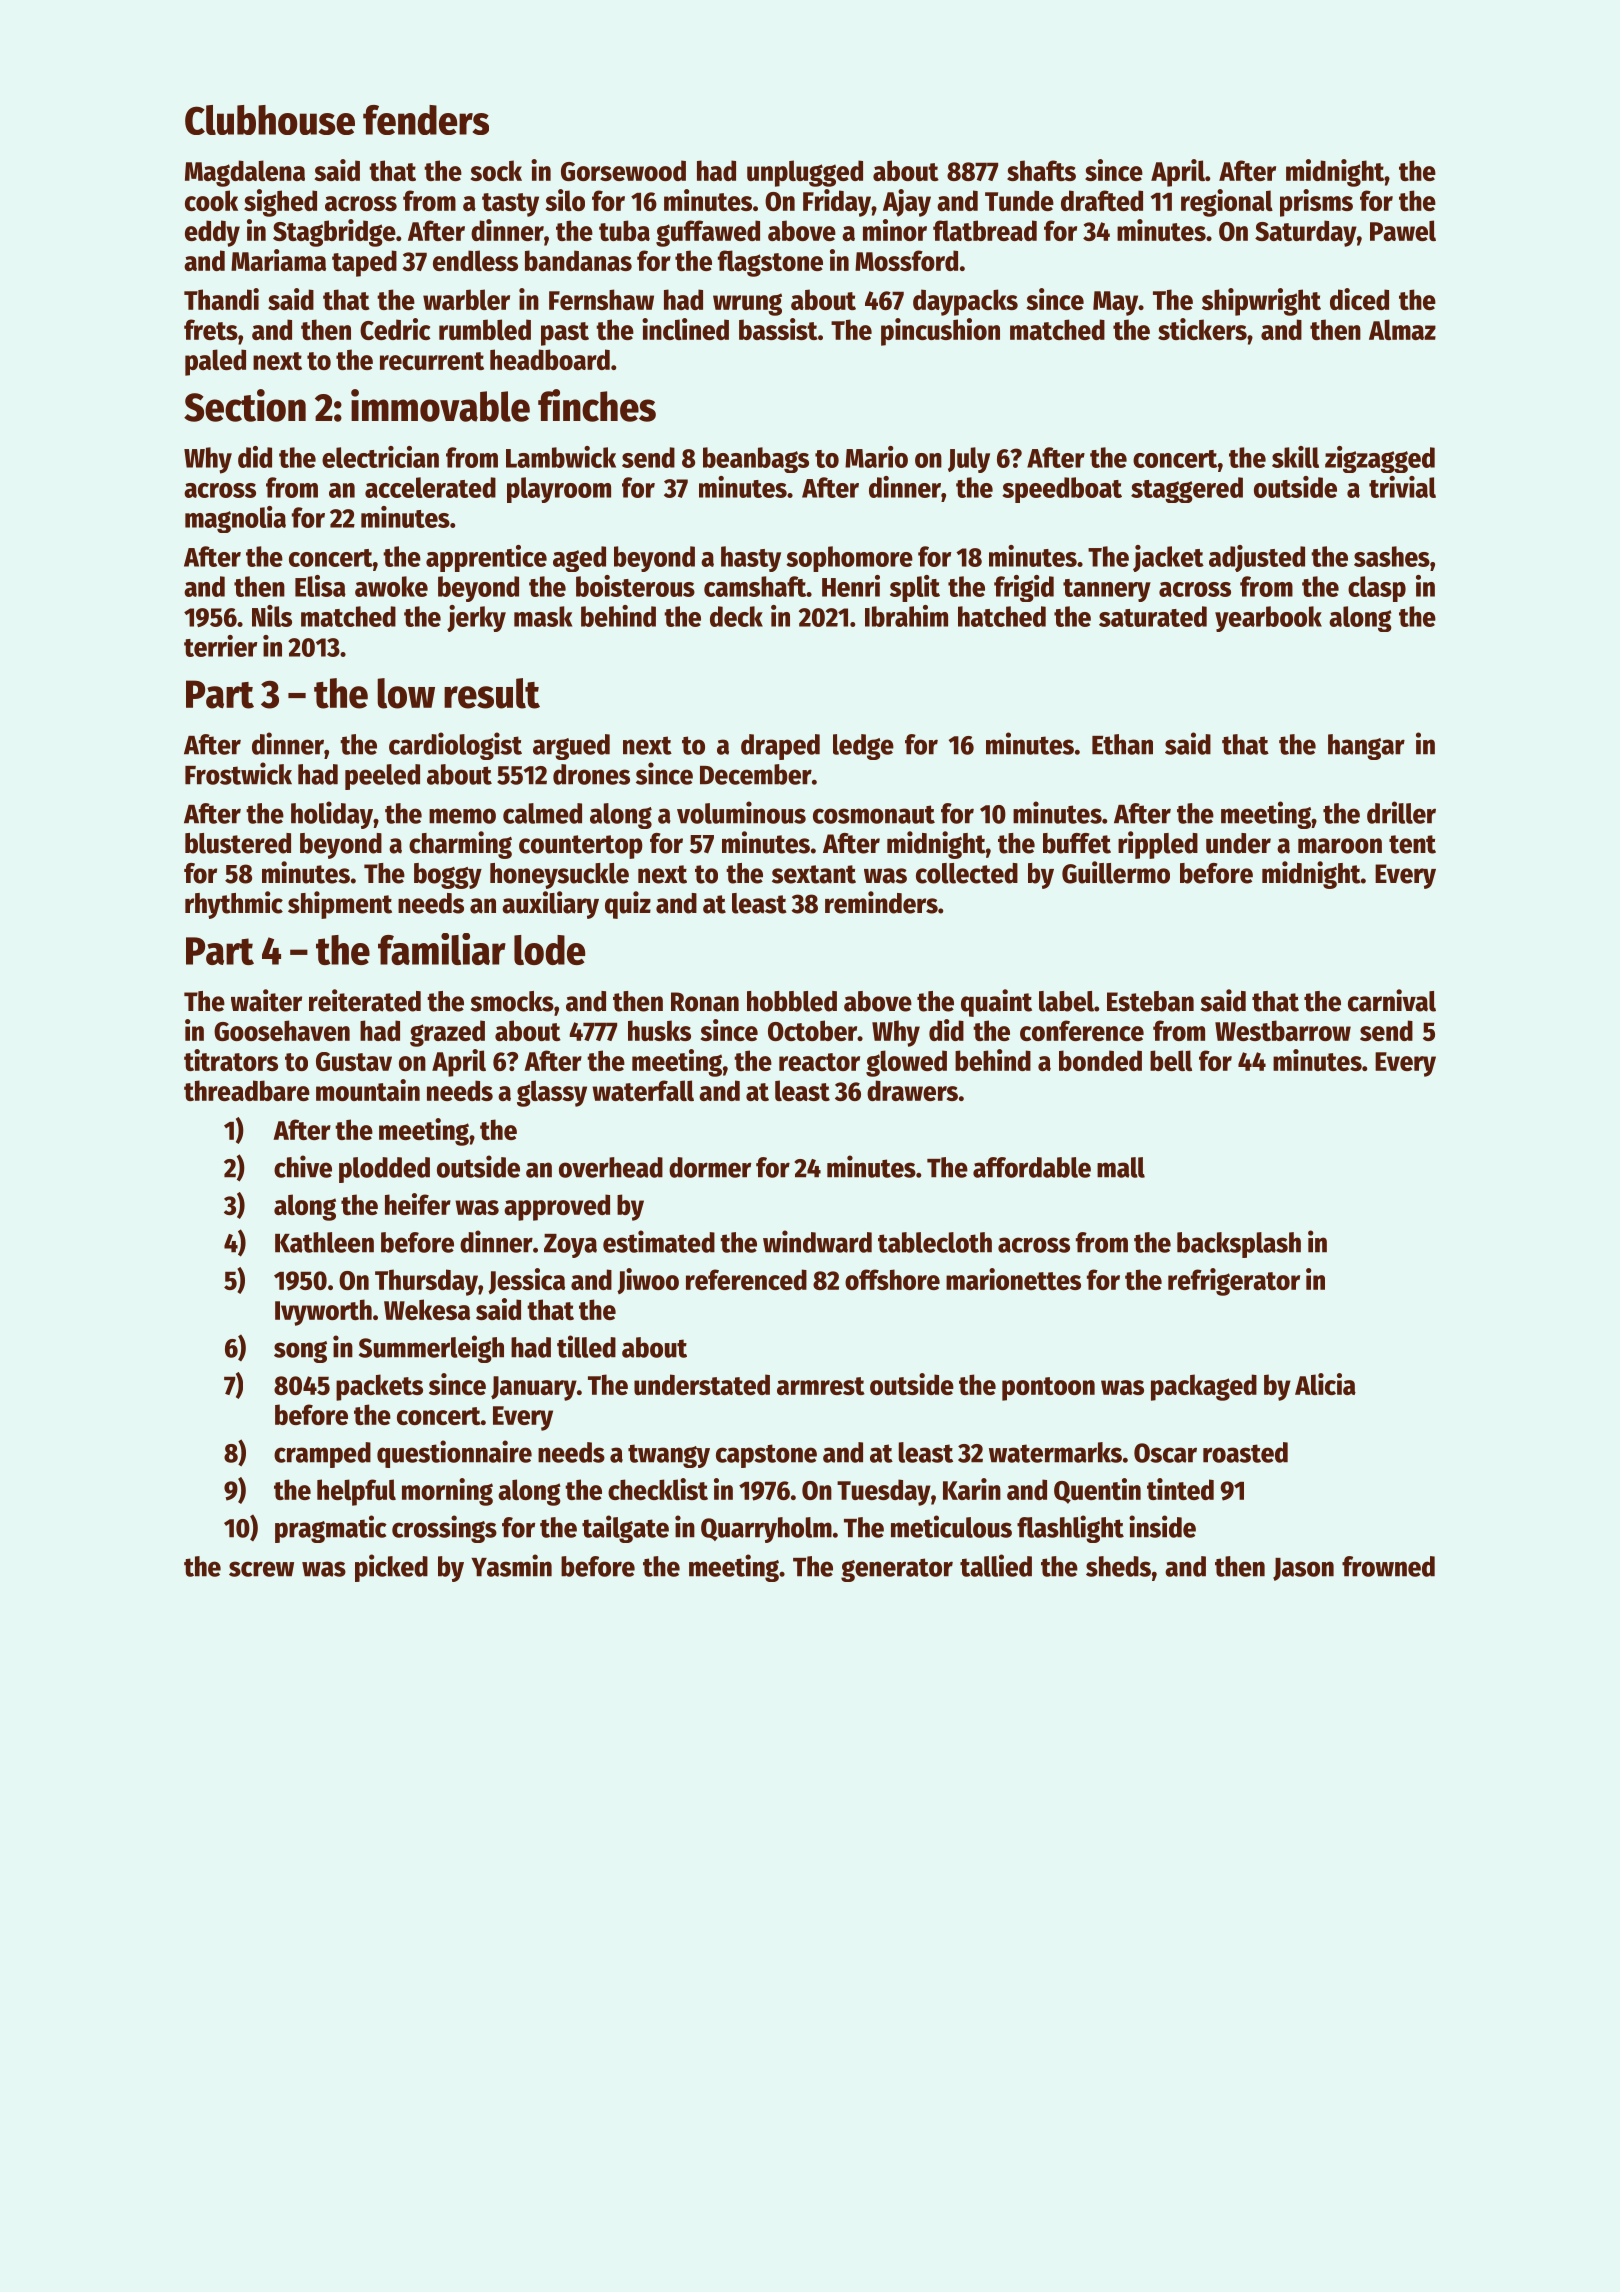 The height and width of the screenshot is (2292, 1620). Describe the element at coordinates (1115, 303) in the screenshot. I see `May` at that location.
